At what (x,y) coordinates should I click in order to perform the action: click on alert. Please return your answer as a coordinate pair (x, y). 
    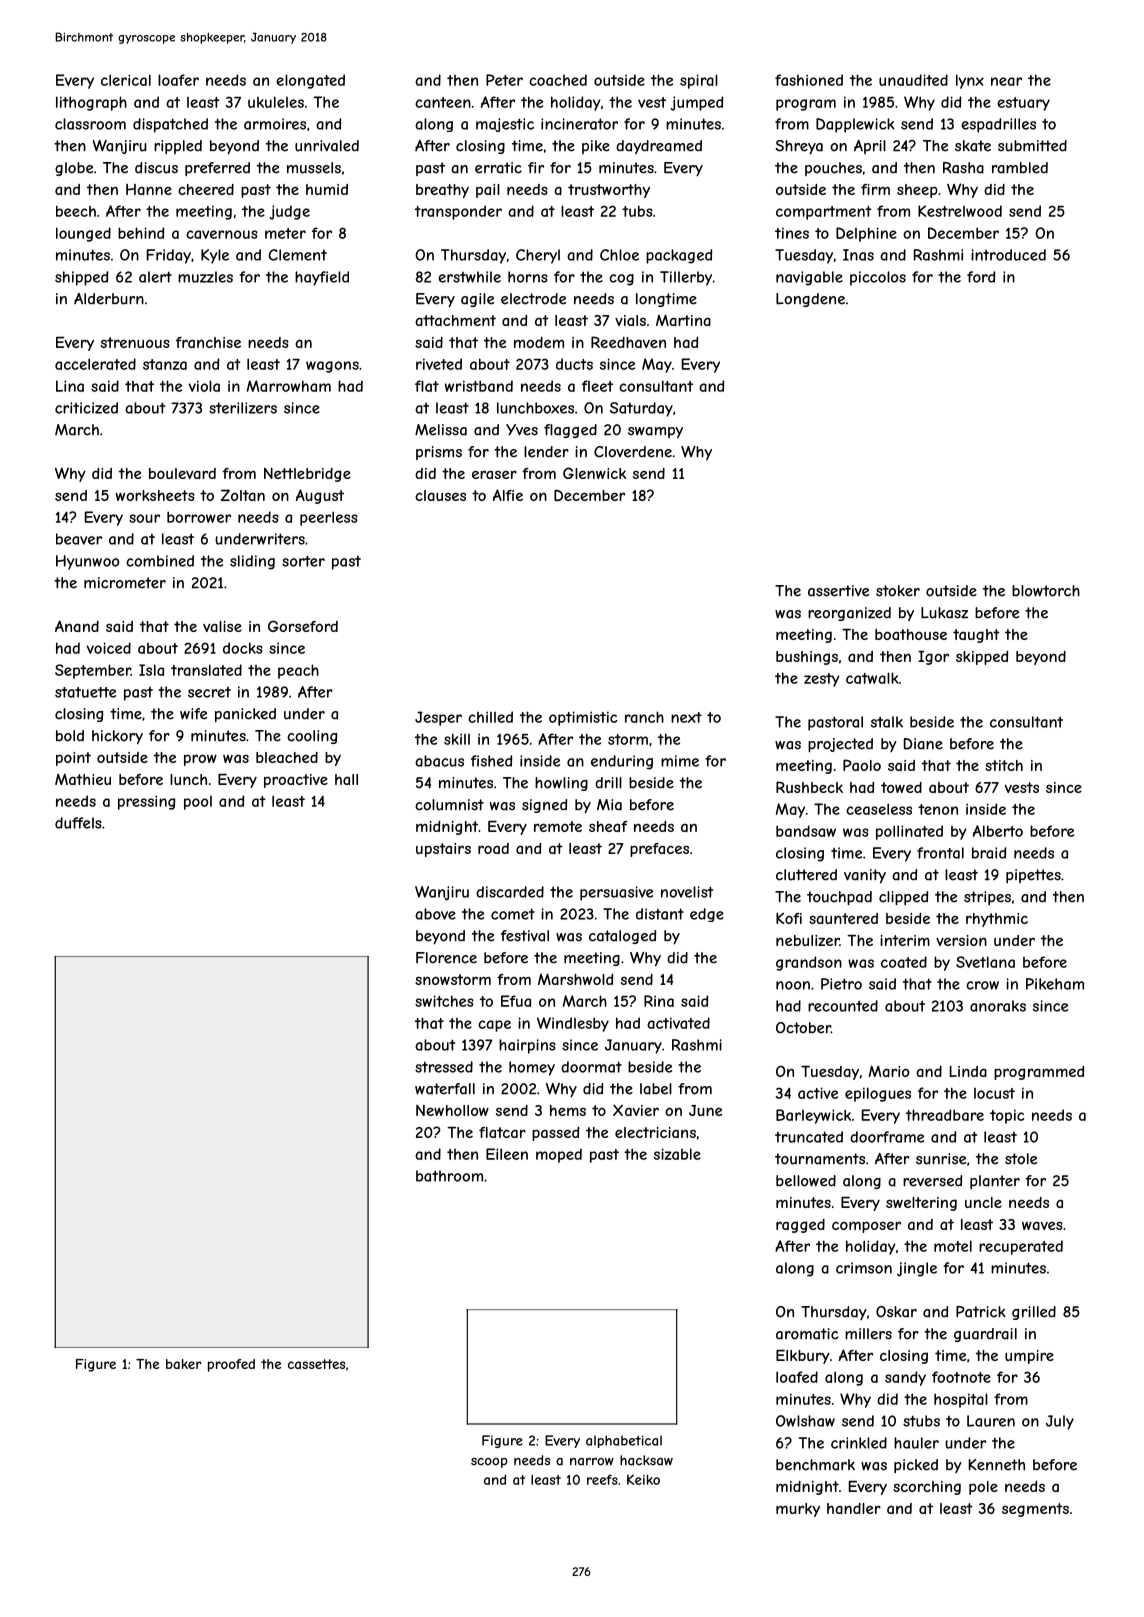
    Looking at the image, I should click on (155, 277).
